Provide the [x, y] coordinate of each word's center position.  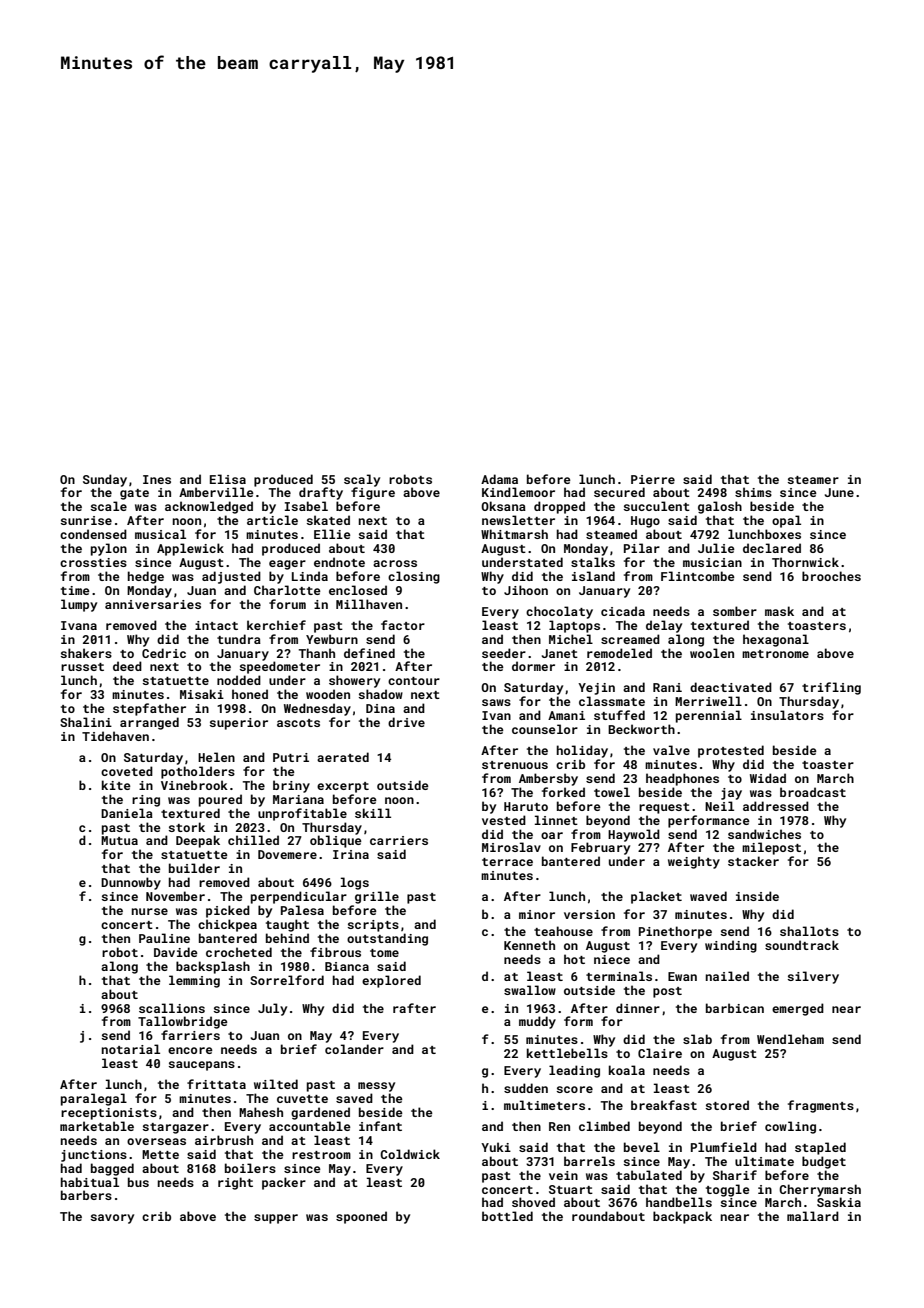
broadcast [813, 792]
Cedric [164, 653]
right [235, 1183]
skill [373, 813]
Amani [566, 715]
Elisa [228, 479]
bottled [507, 1216]
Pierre [653, 479]
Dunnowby [131, 883]
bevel [642, 1147]
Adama [499, 479]
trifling [831, 688]
